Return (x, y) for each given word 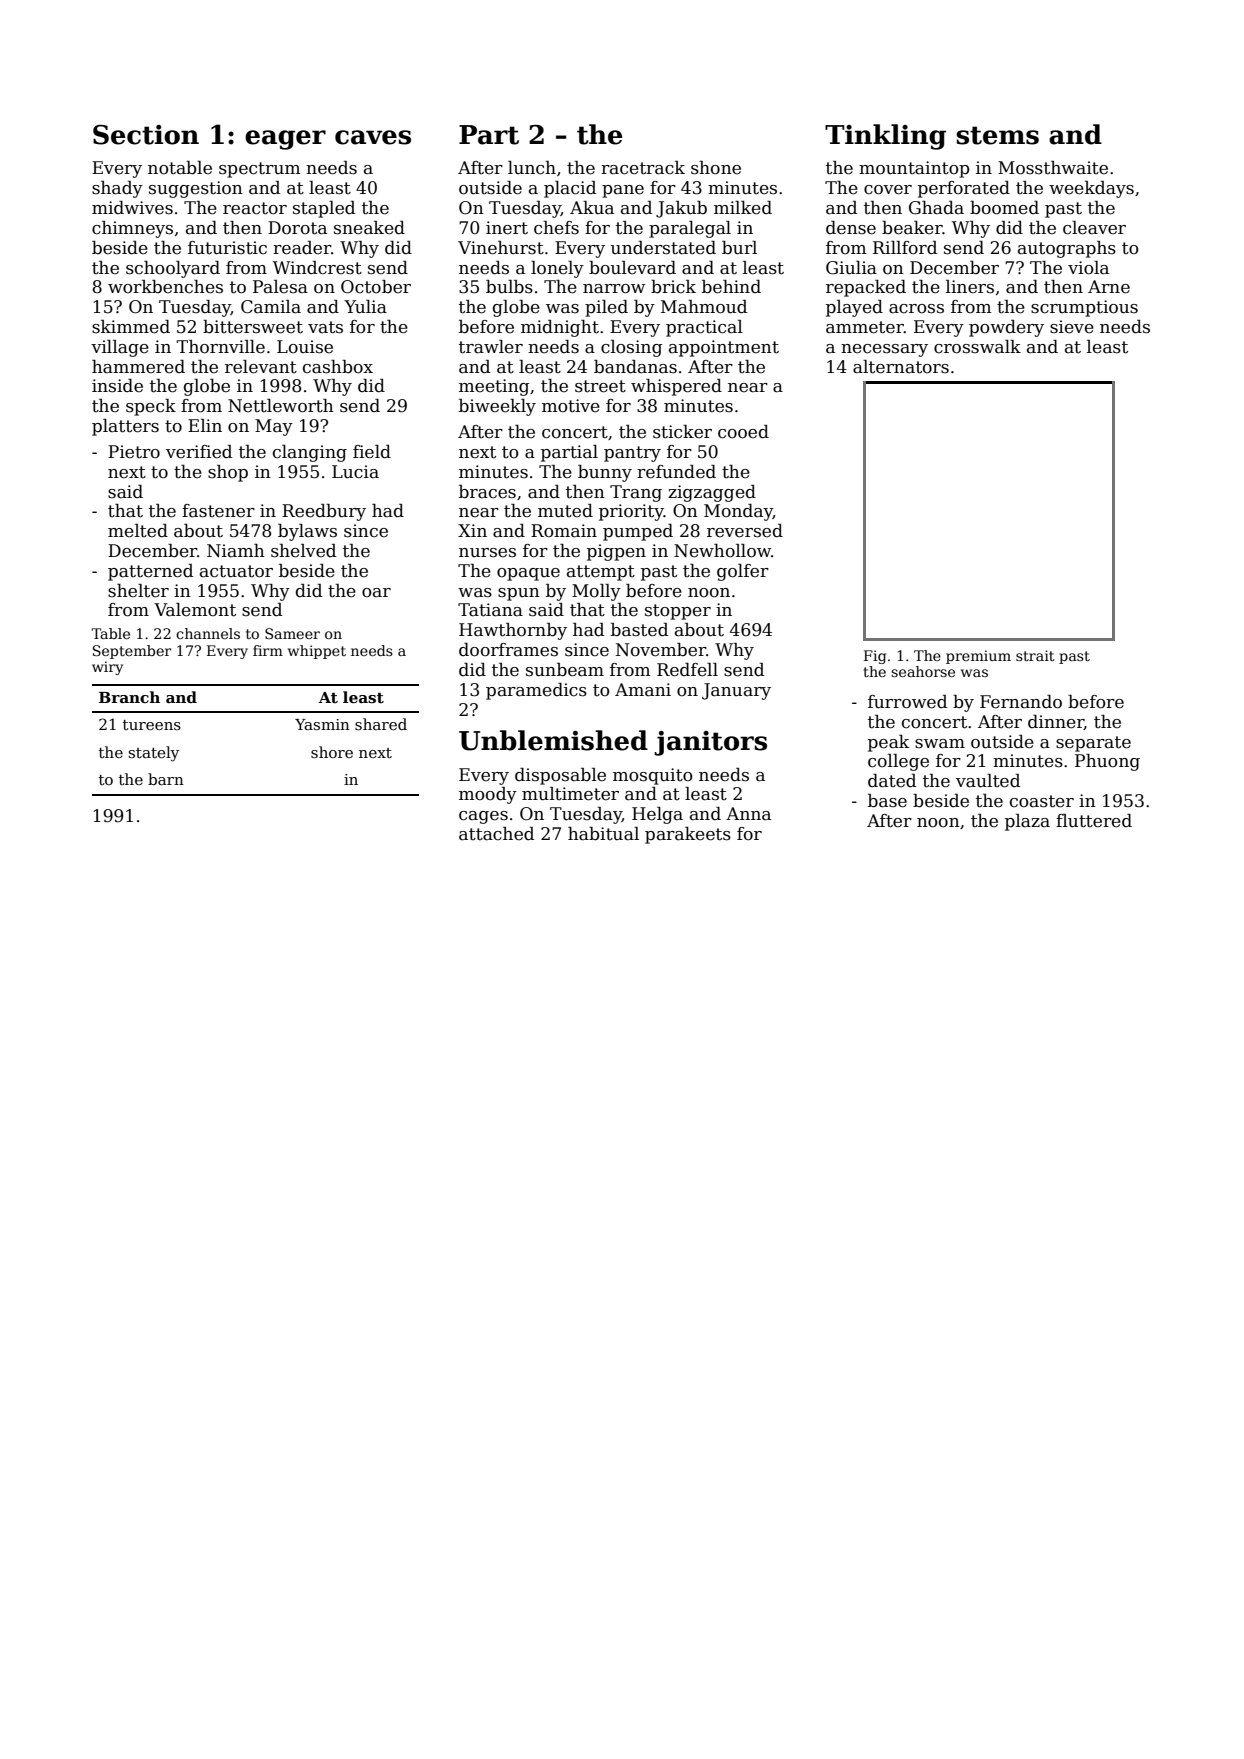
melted (138, 531)
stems (997, 135)
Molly (596, 592)
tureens (152, 725)
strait (1035, 655)
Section (146, 134)
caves (373, 137)
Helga (657, 815)
